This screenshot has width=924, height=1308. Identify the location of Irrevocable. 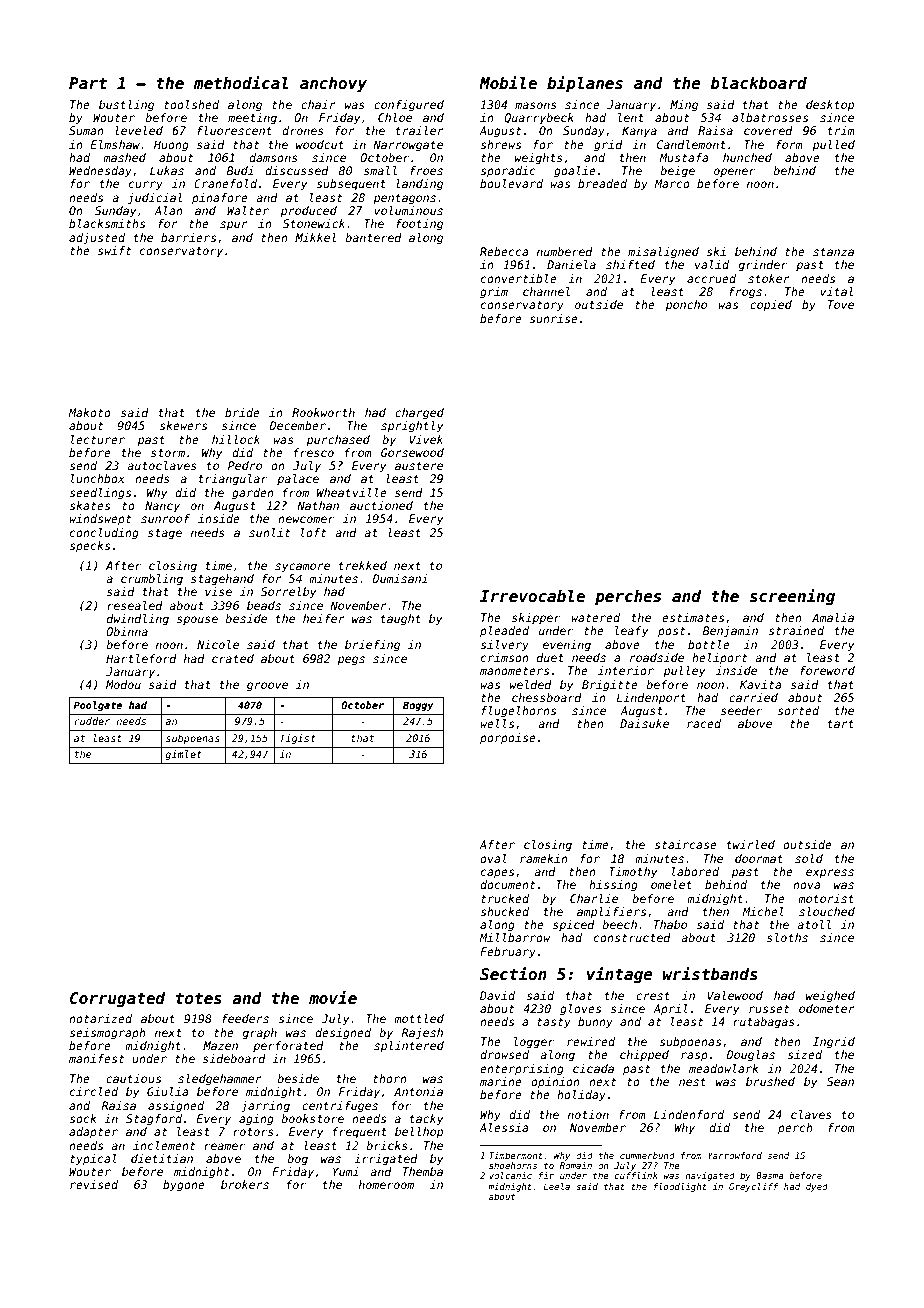
(532, 596).
